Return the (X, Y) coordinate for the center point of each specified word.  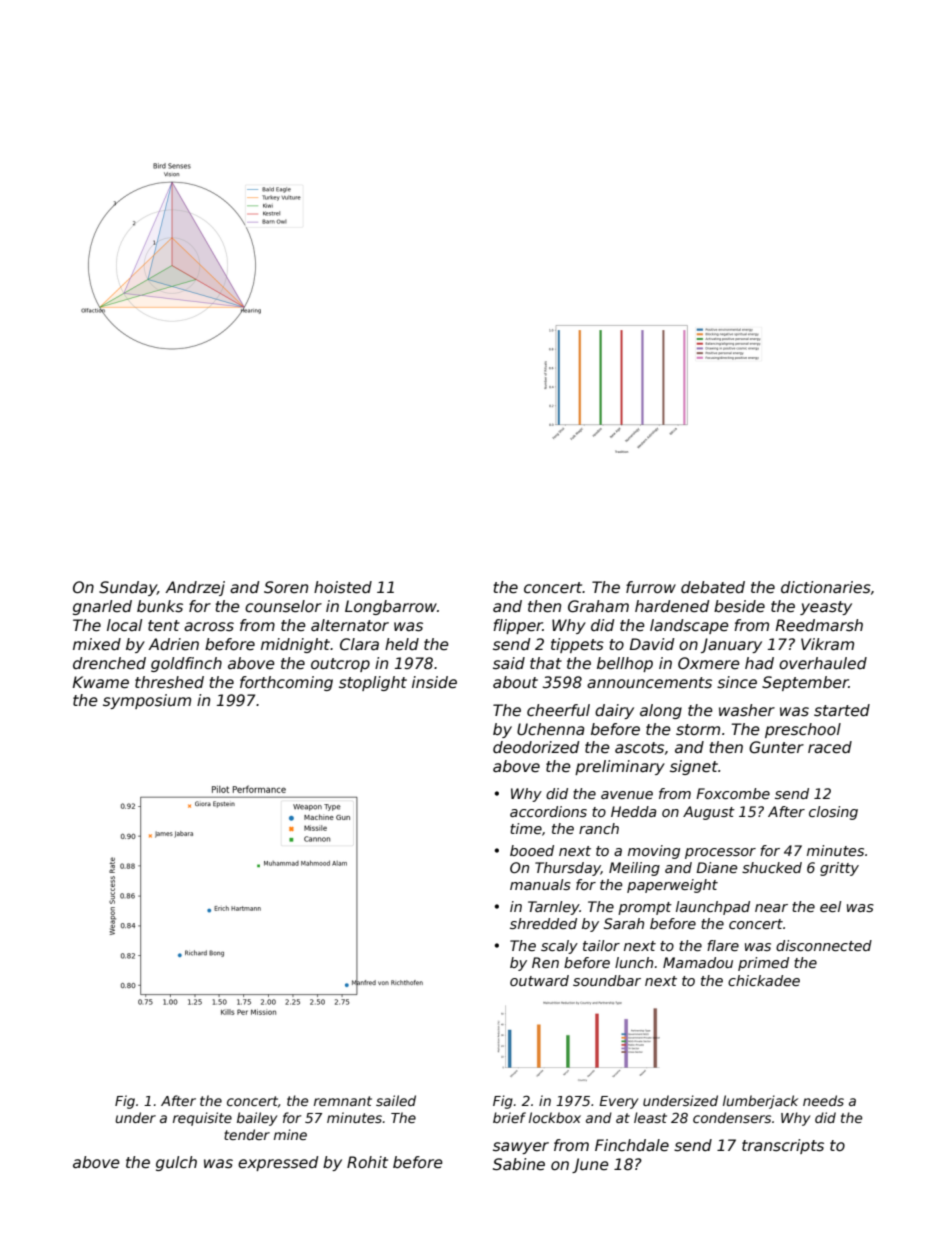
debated (713, 587)
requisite (202, 1119)
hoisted (343, 587)
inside (434, 682)
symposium (147, 701)
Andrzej (195, 588)
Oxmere (709, 663)
